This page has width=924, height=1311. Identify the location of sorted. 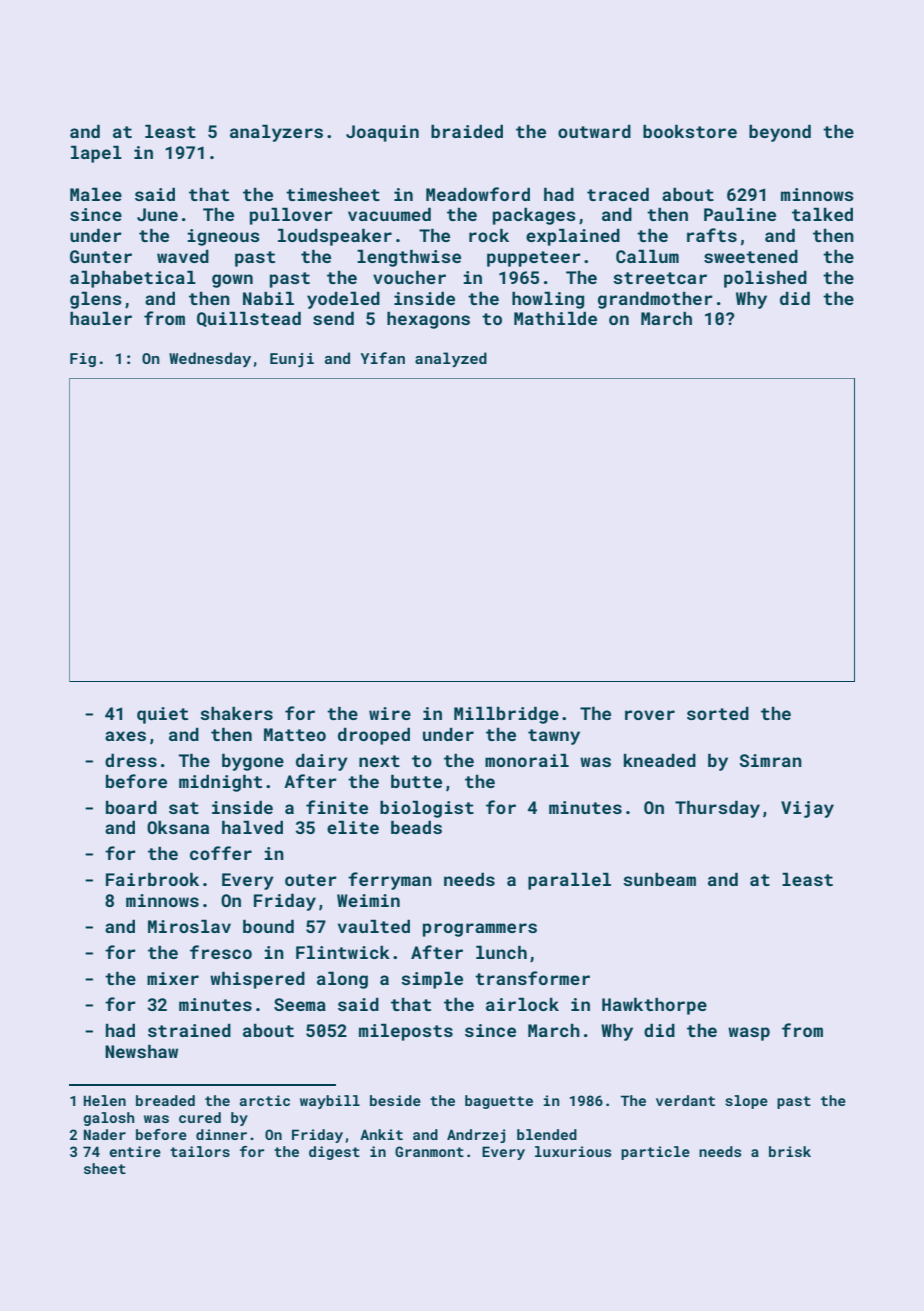
(718, 713).
